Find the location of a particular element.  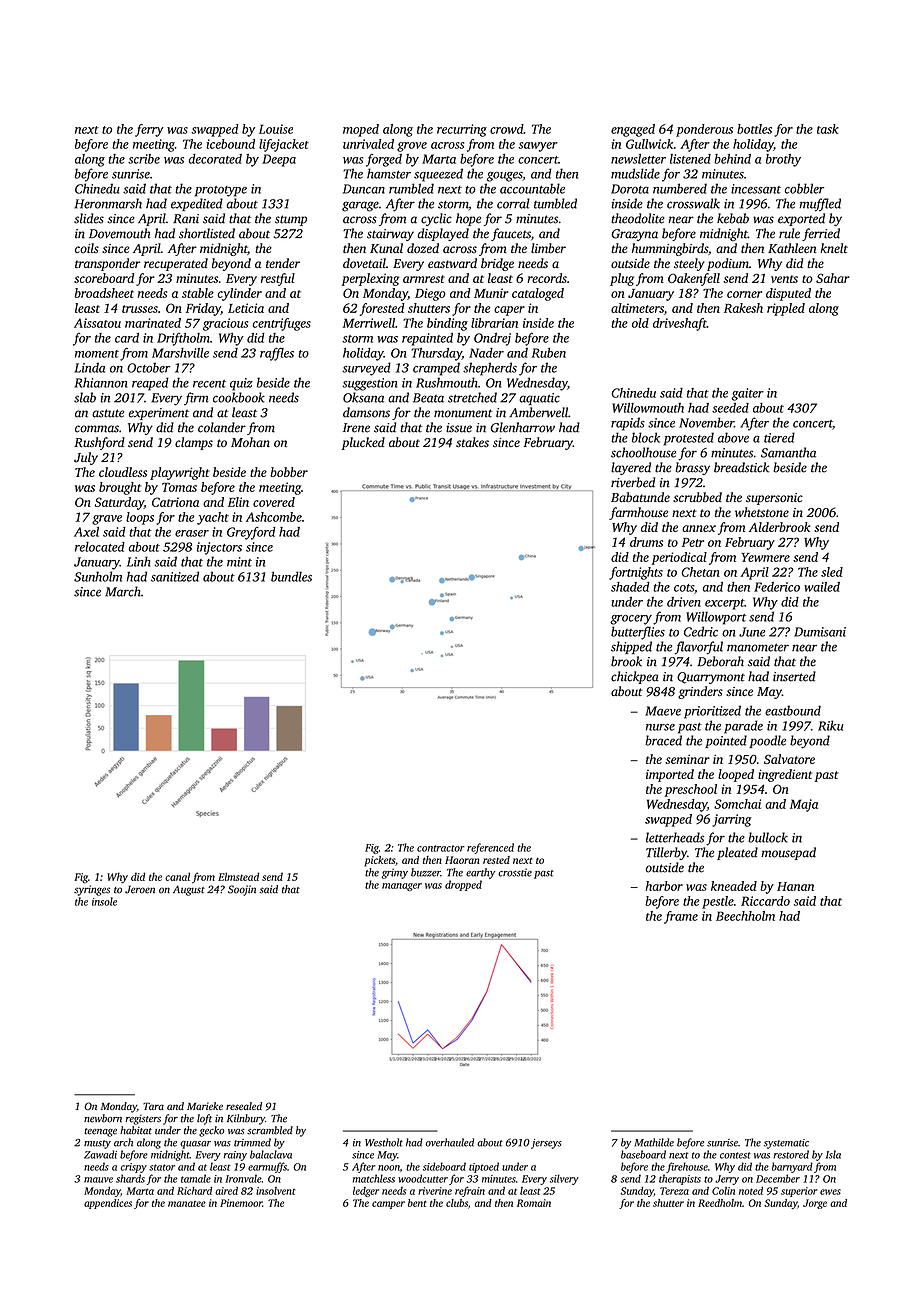

rippled is located at coordinates (786, 309).
